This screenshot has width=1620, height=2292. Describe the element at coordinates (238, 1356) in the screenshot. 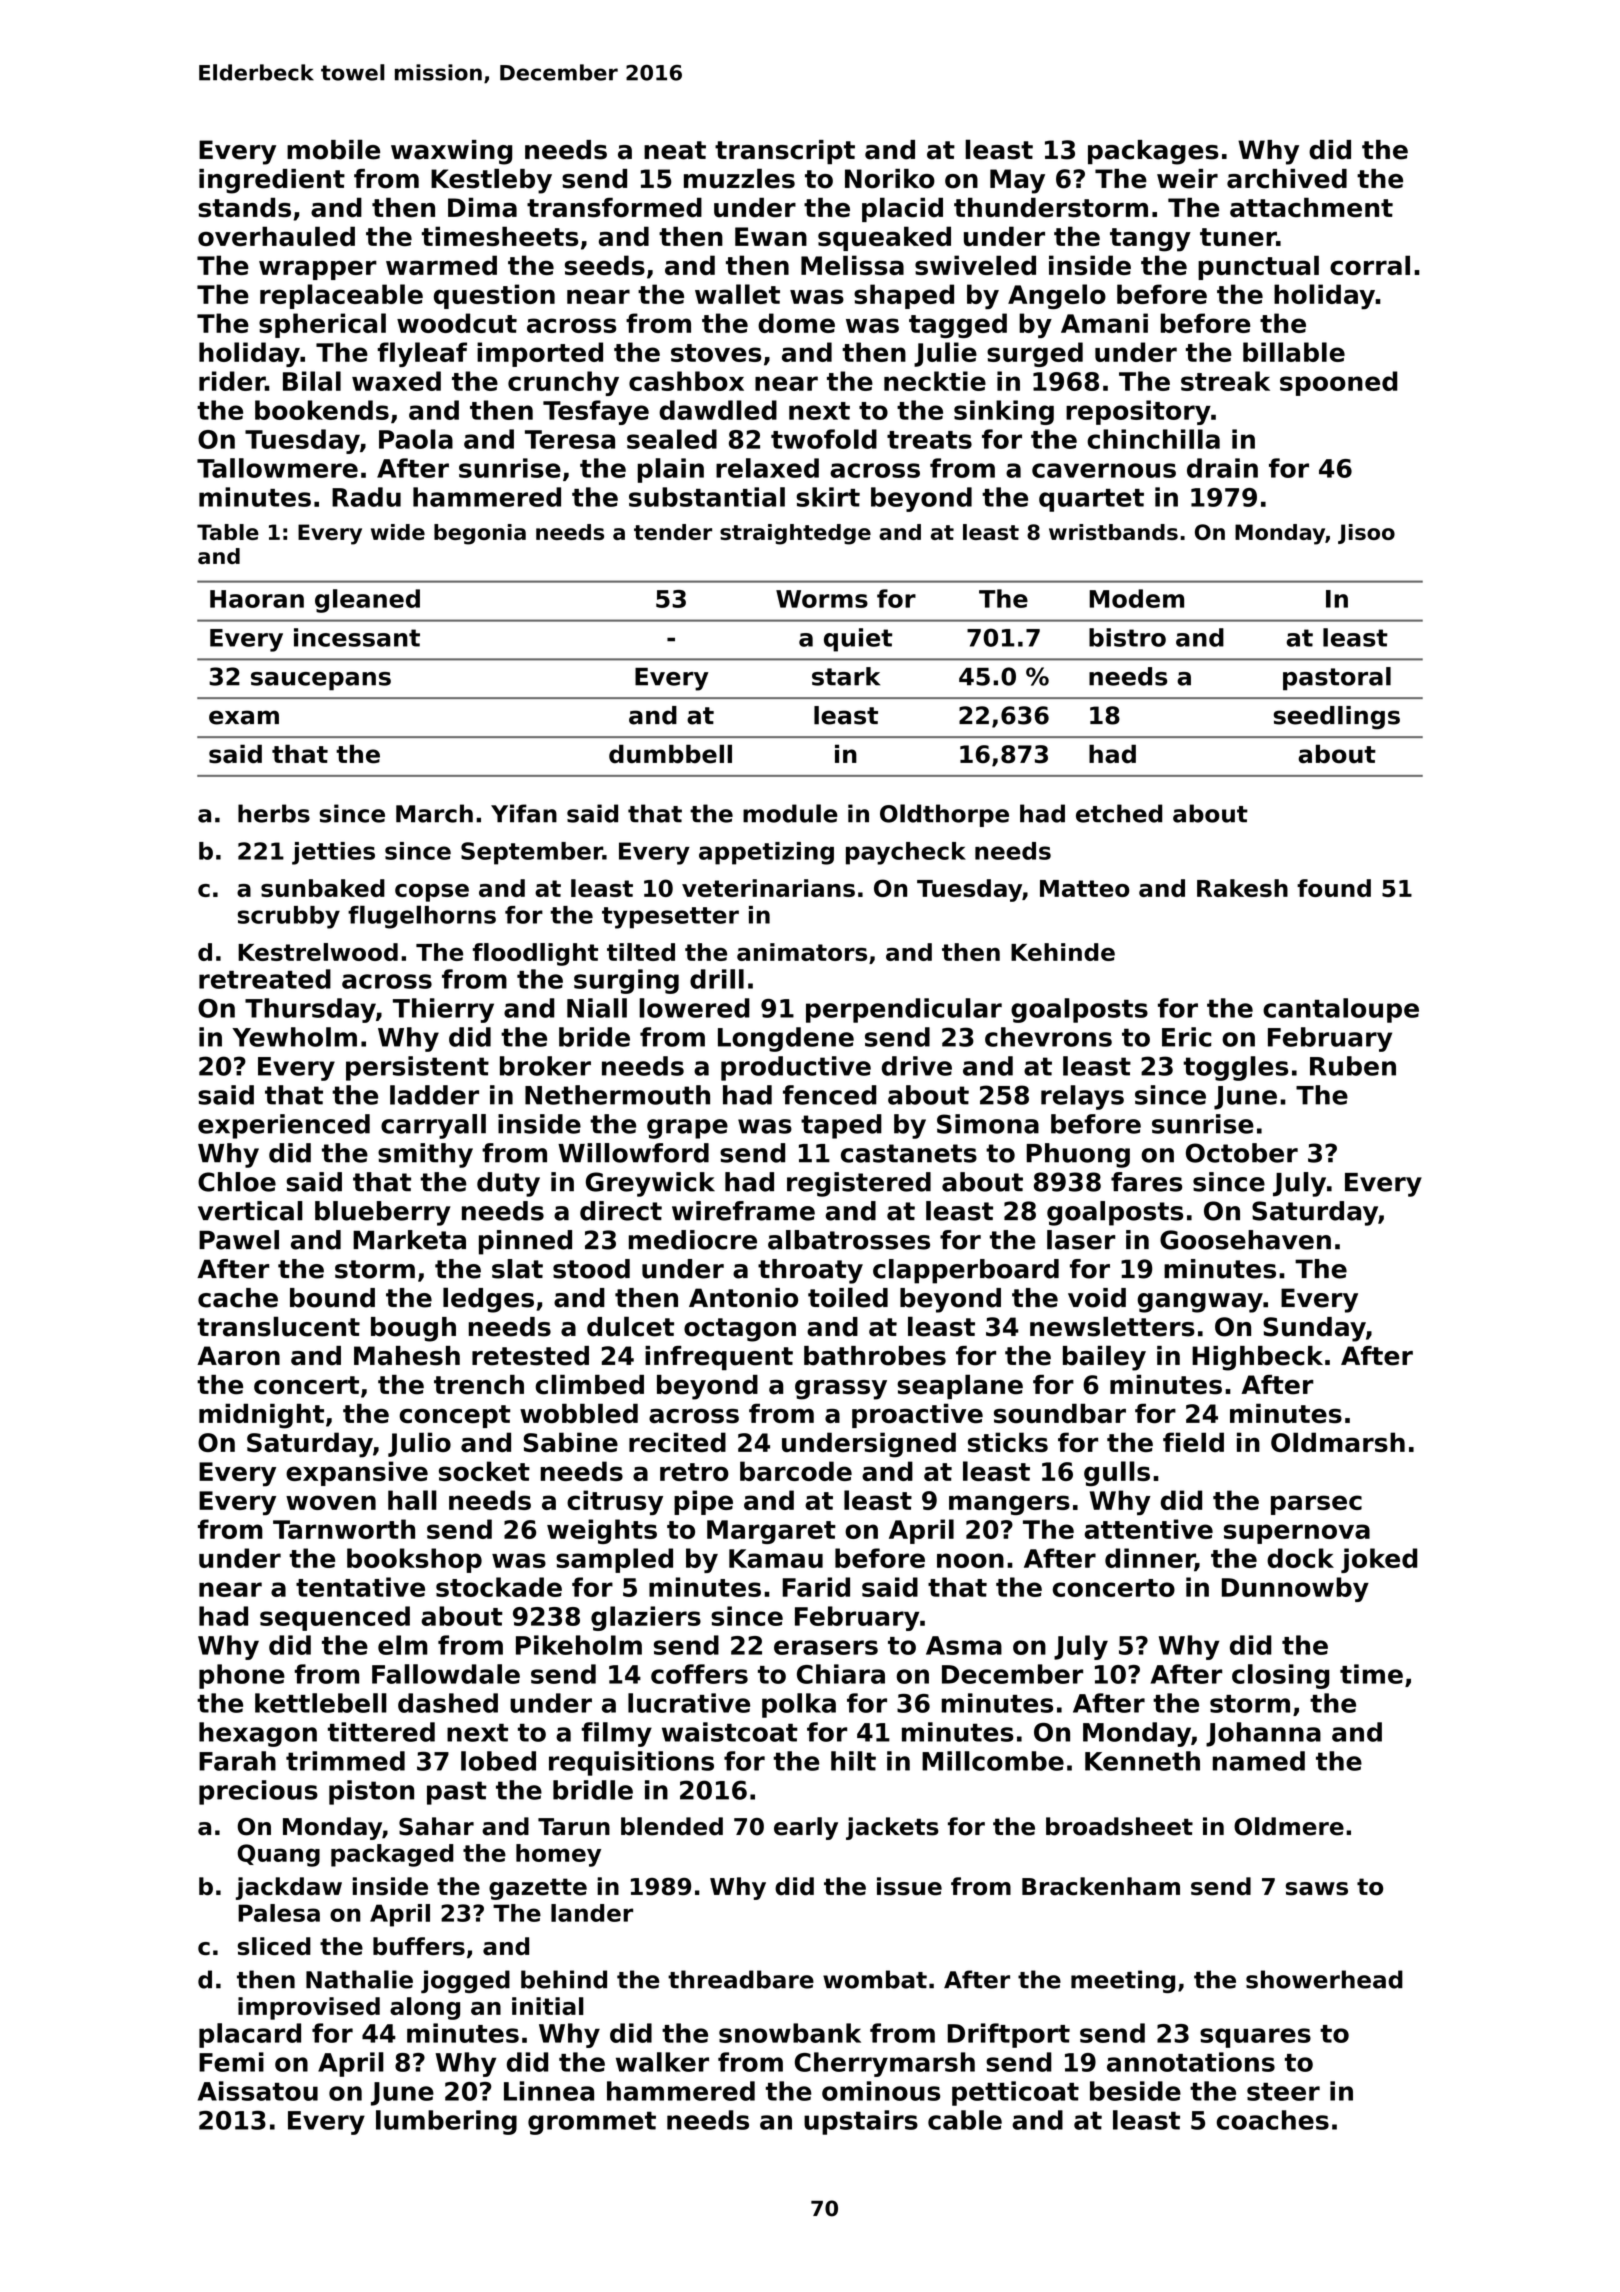

I see `Aaron` at that location.
